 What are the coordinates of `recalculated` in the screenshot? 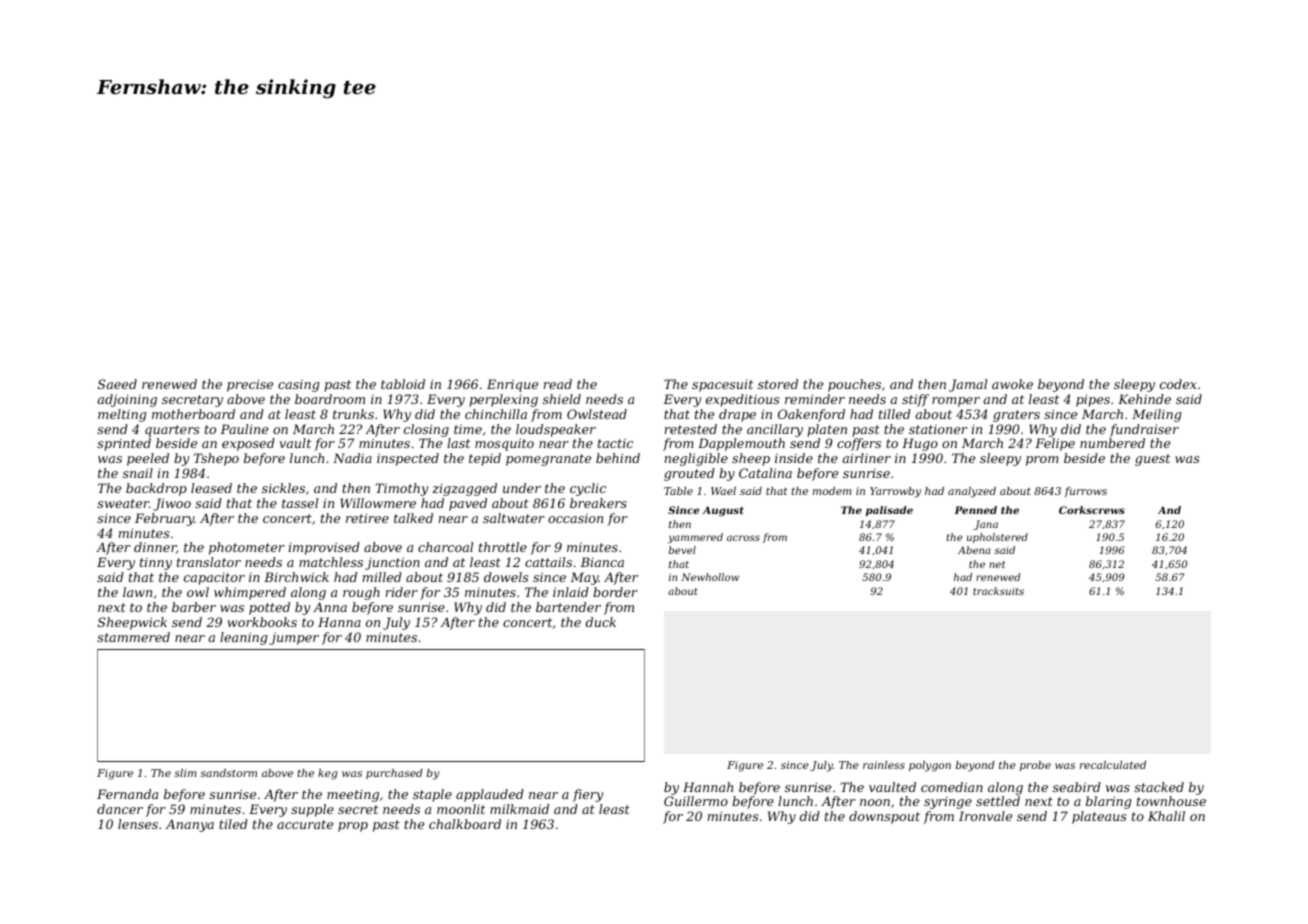 It's located at (1113, 765).
